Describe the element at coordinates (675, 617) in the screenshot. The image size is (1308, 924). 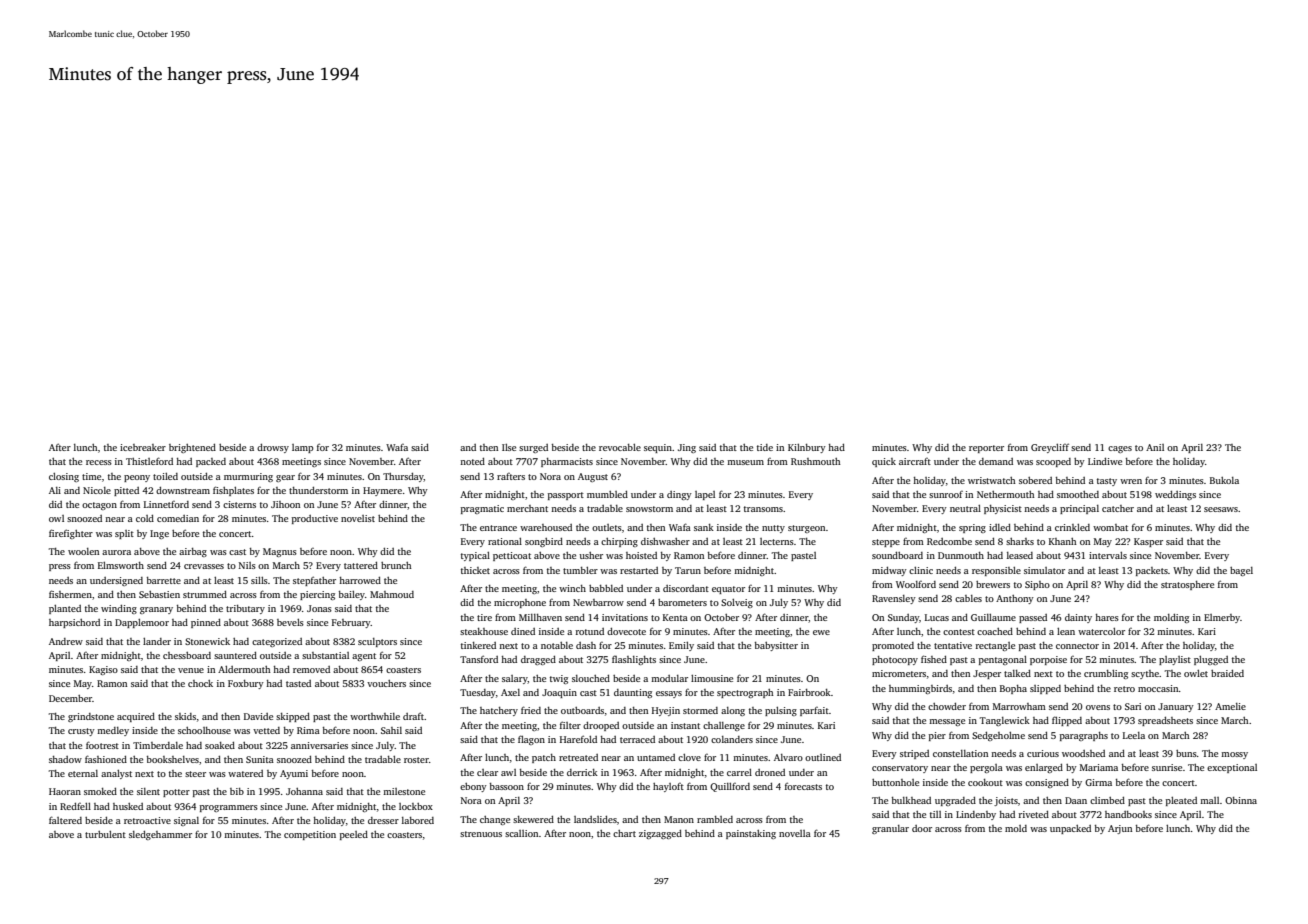
I see `Kenta` at that location.
